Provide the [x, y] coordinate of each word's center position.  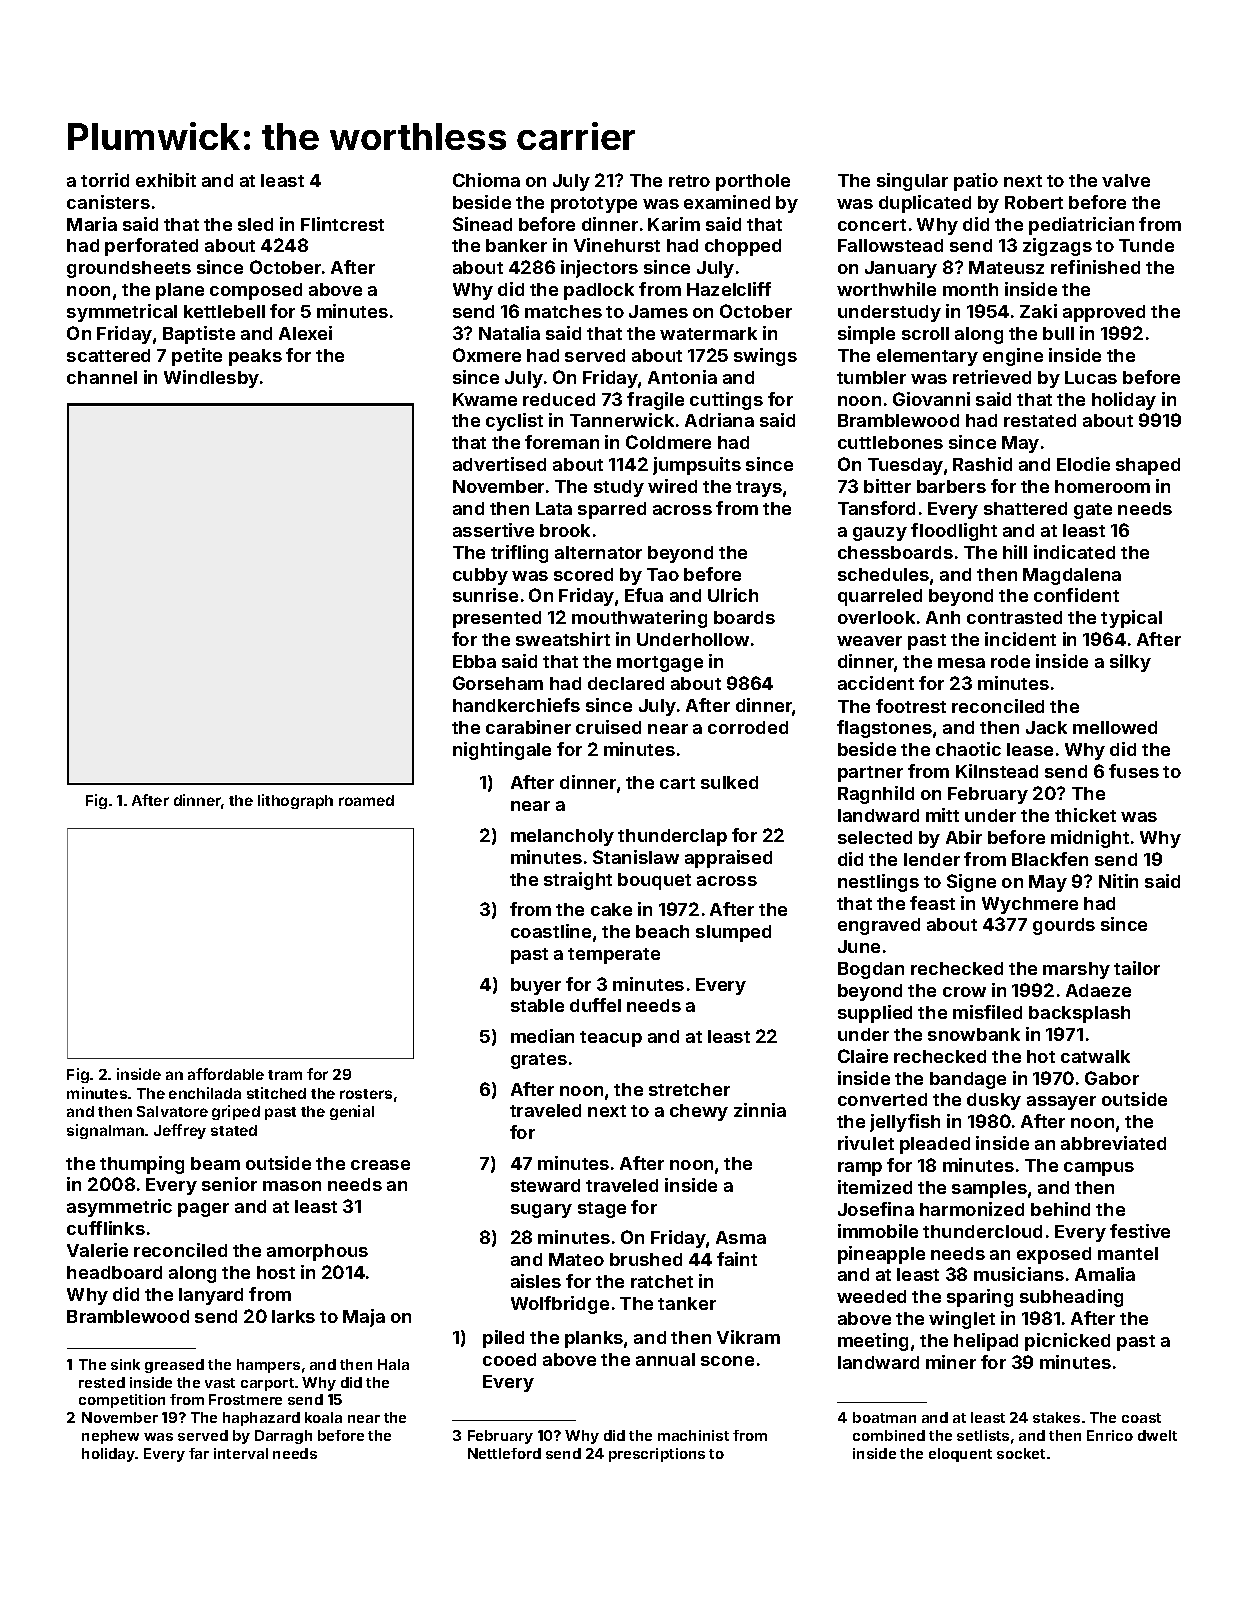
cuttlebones [890, 442]
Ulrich [733, 595]
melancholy [562, 837]
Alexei [305, 333]
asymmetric [119, 1208]
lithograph [295, 801]
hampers [268, 1366]
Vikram [748, 1337]
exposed [1054, 1255]
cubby [480, 576]
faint [737, 1259]
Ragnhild [876, 795]
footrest [911, 706]
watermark [708, 333]
